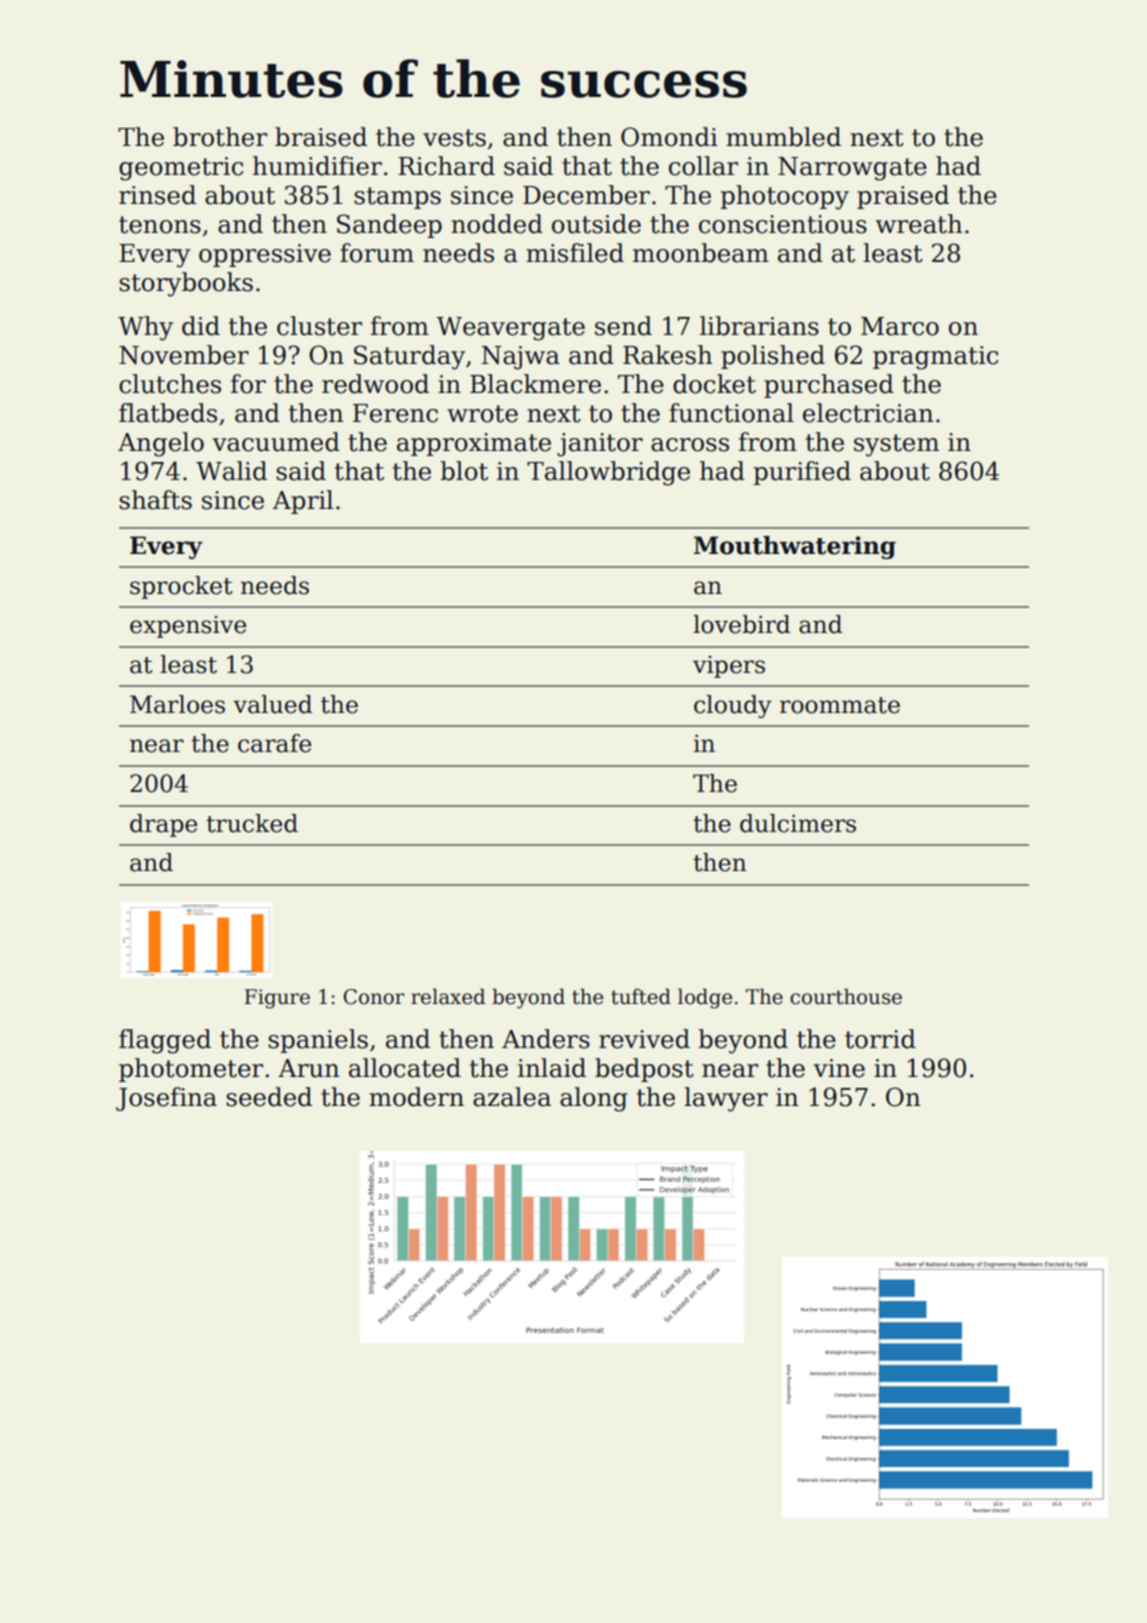 This screenshot has width=1147, height=1623. I want to click on azalea, so click(512, 1097).
